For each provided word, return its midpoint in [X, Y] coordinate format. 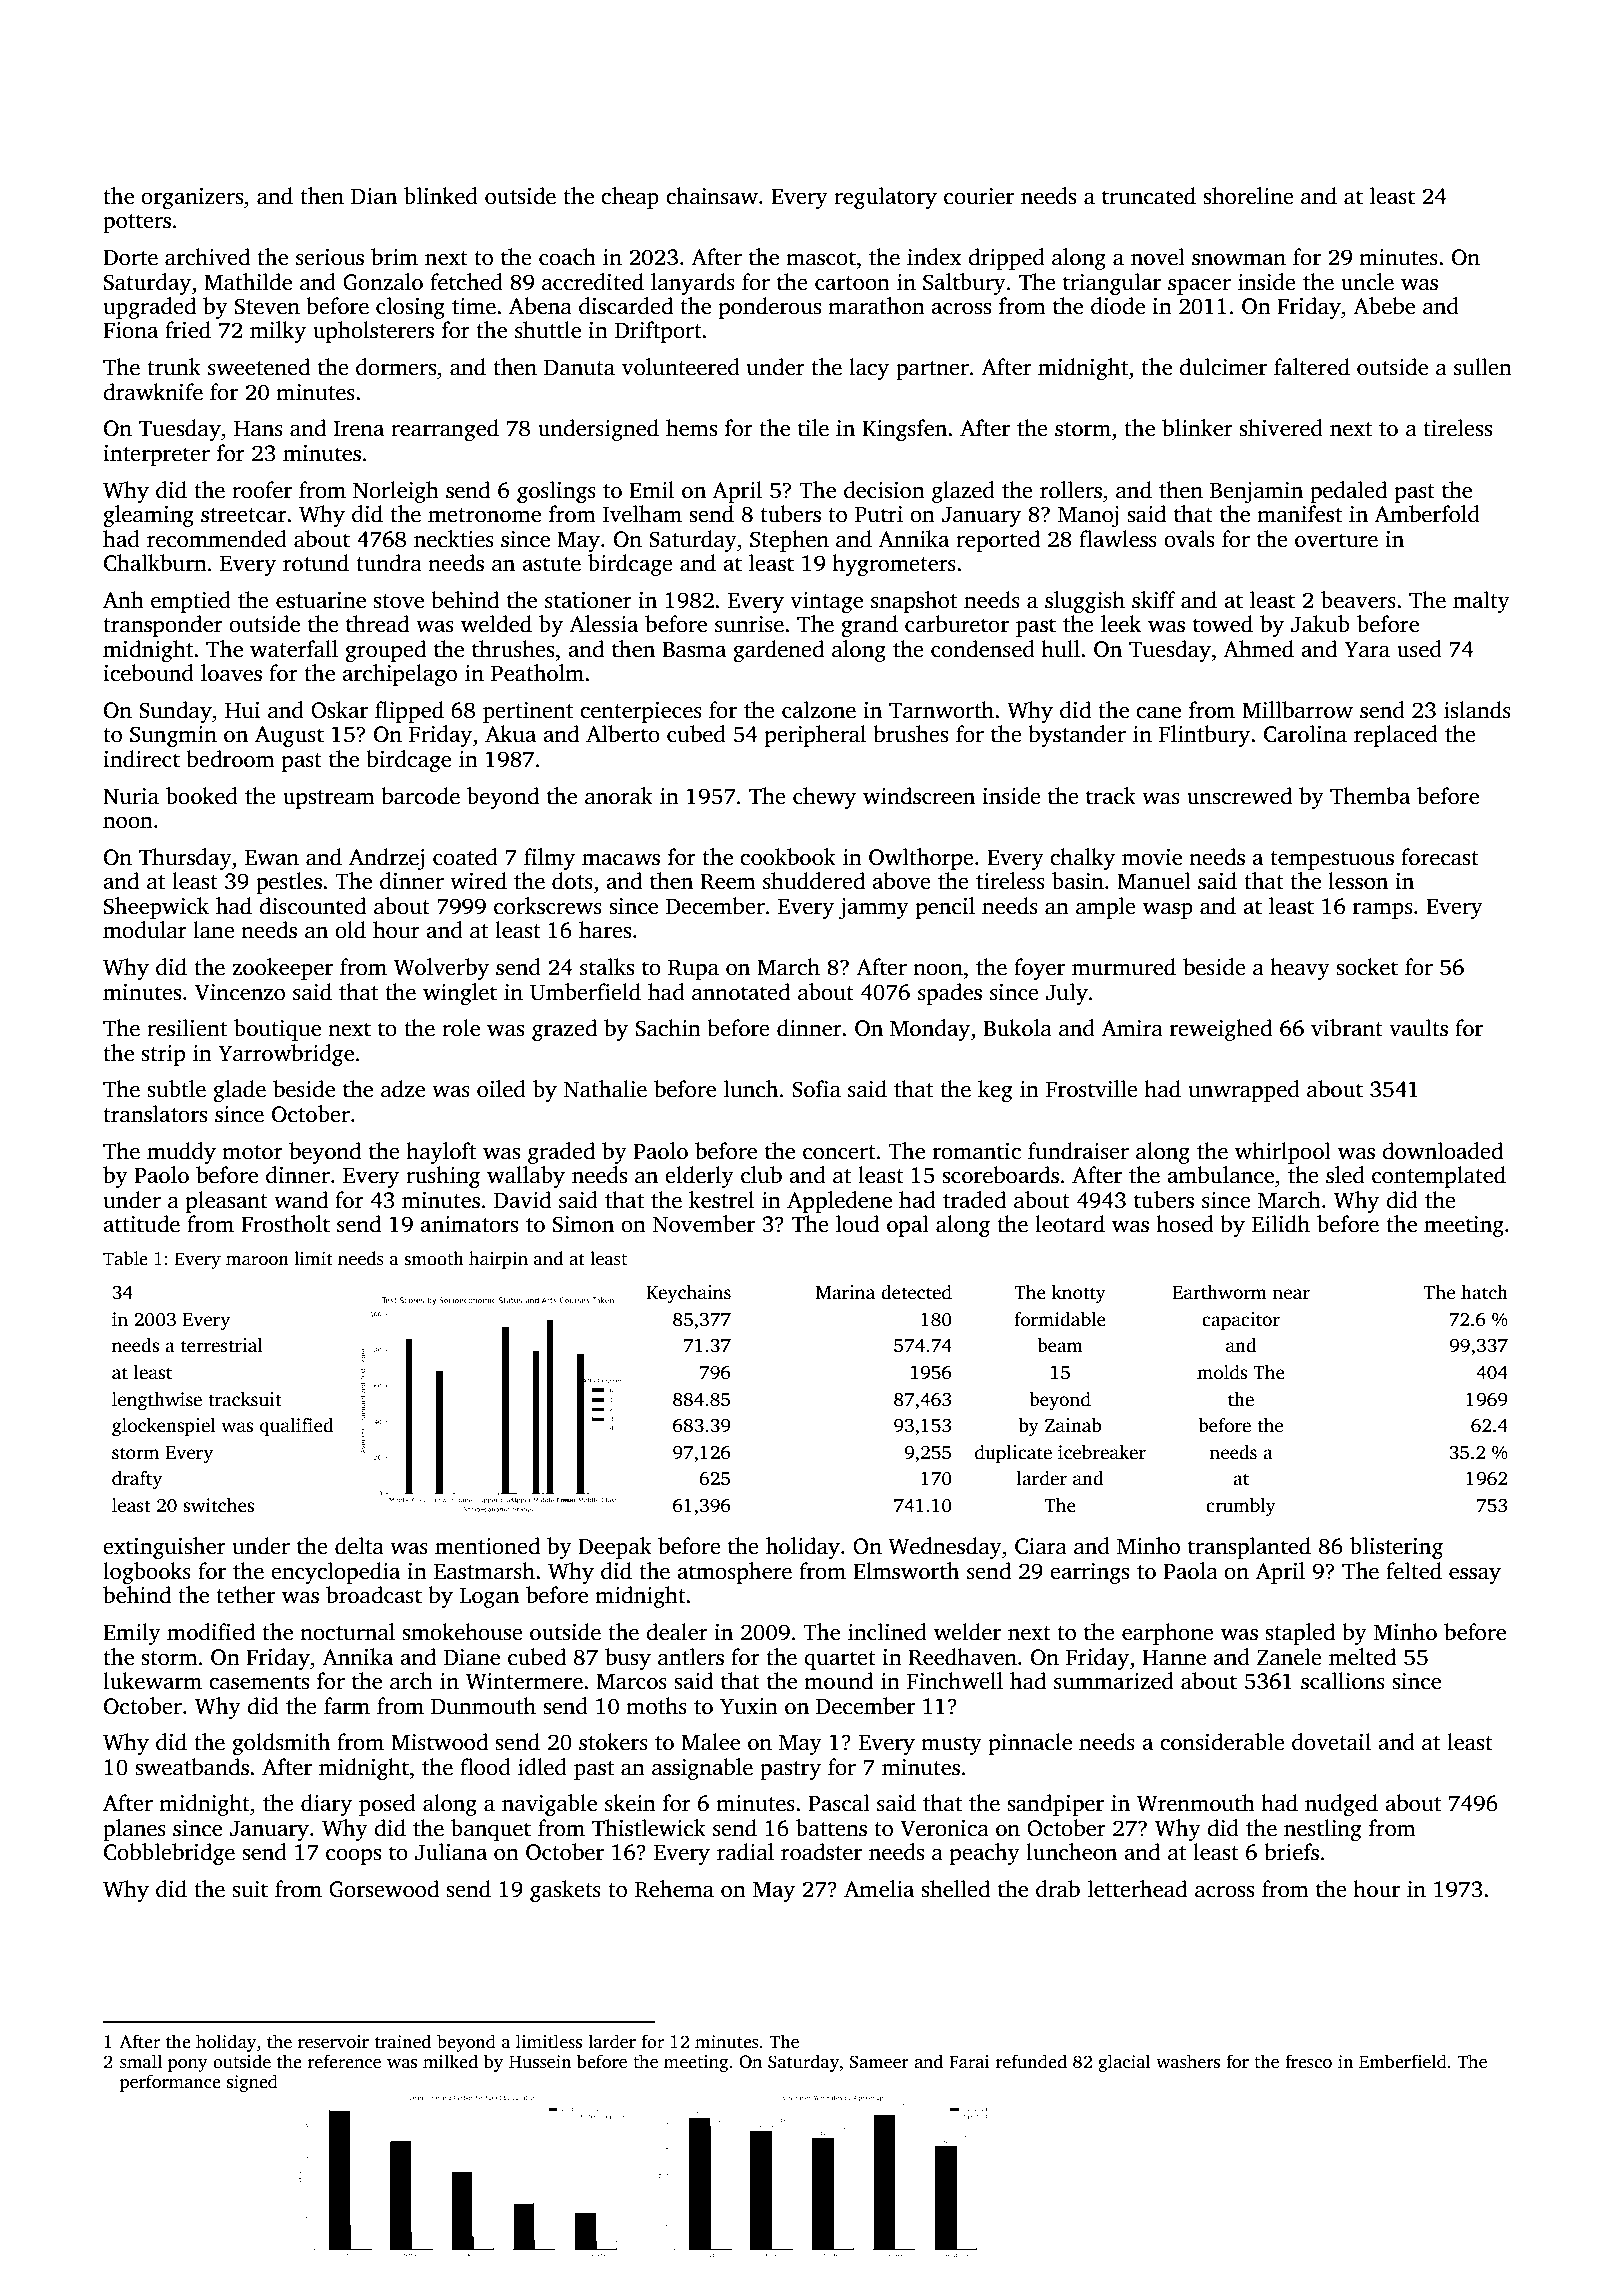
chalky [1082, 859]
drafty [137, 1480]
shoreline [1248, 196]
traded [974, 1200]
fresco [1308, 2061]
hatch [1484, 1292]
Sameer [879, 2062]
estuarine [321, 600]
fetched [466, 282]
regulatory [885, 198]
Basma [694, 650]
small [141, 2061]
